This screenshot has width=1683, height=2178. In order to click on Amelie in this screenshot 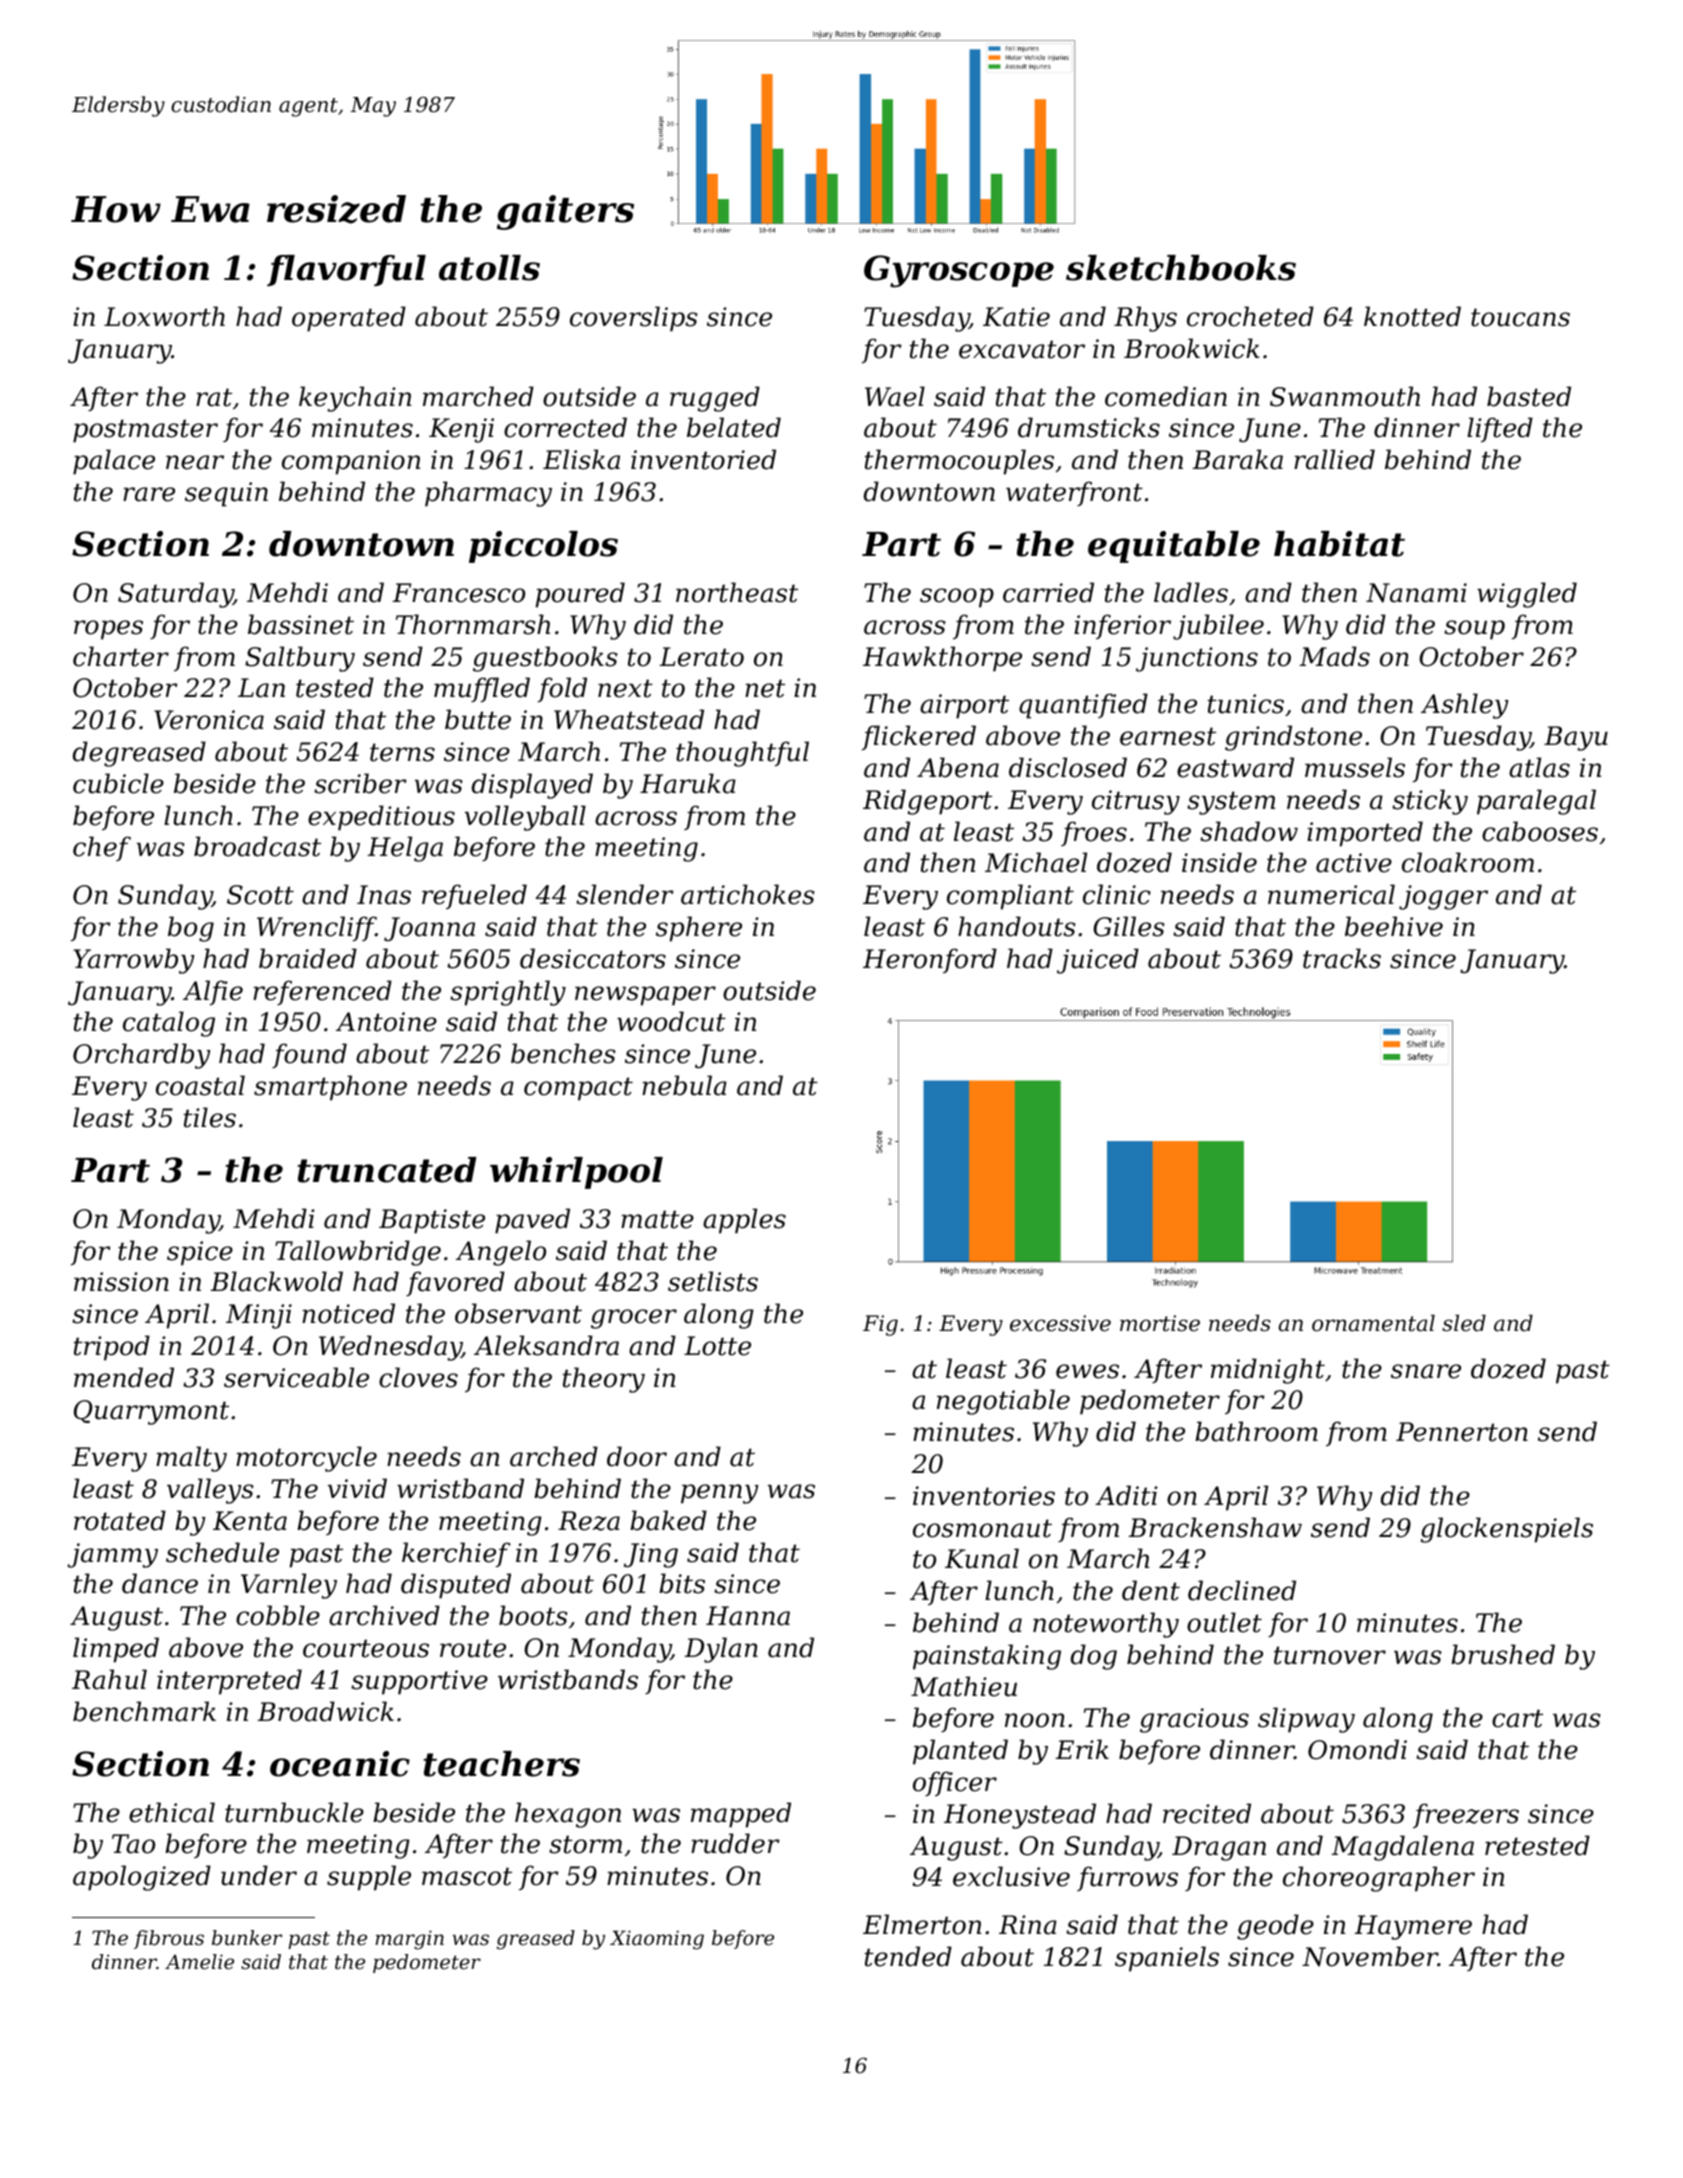, I will do `click(199, 1961)`.
